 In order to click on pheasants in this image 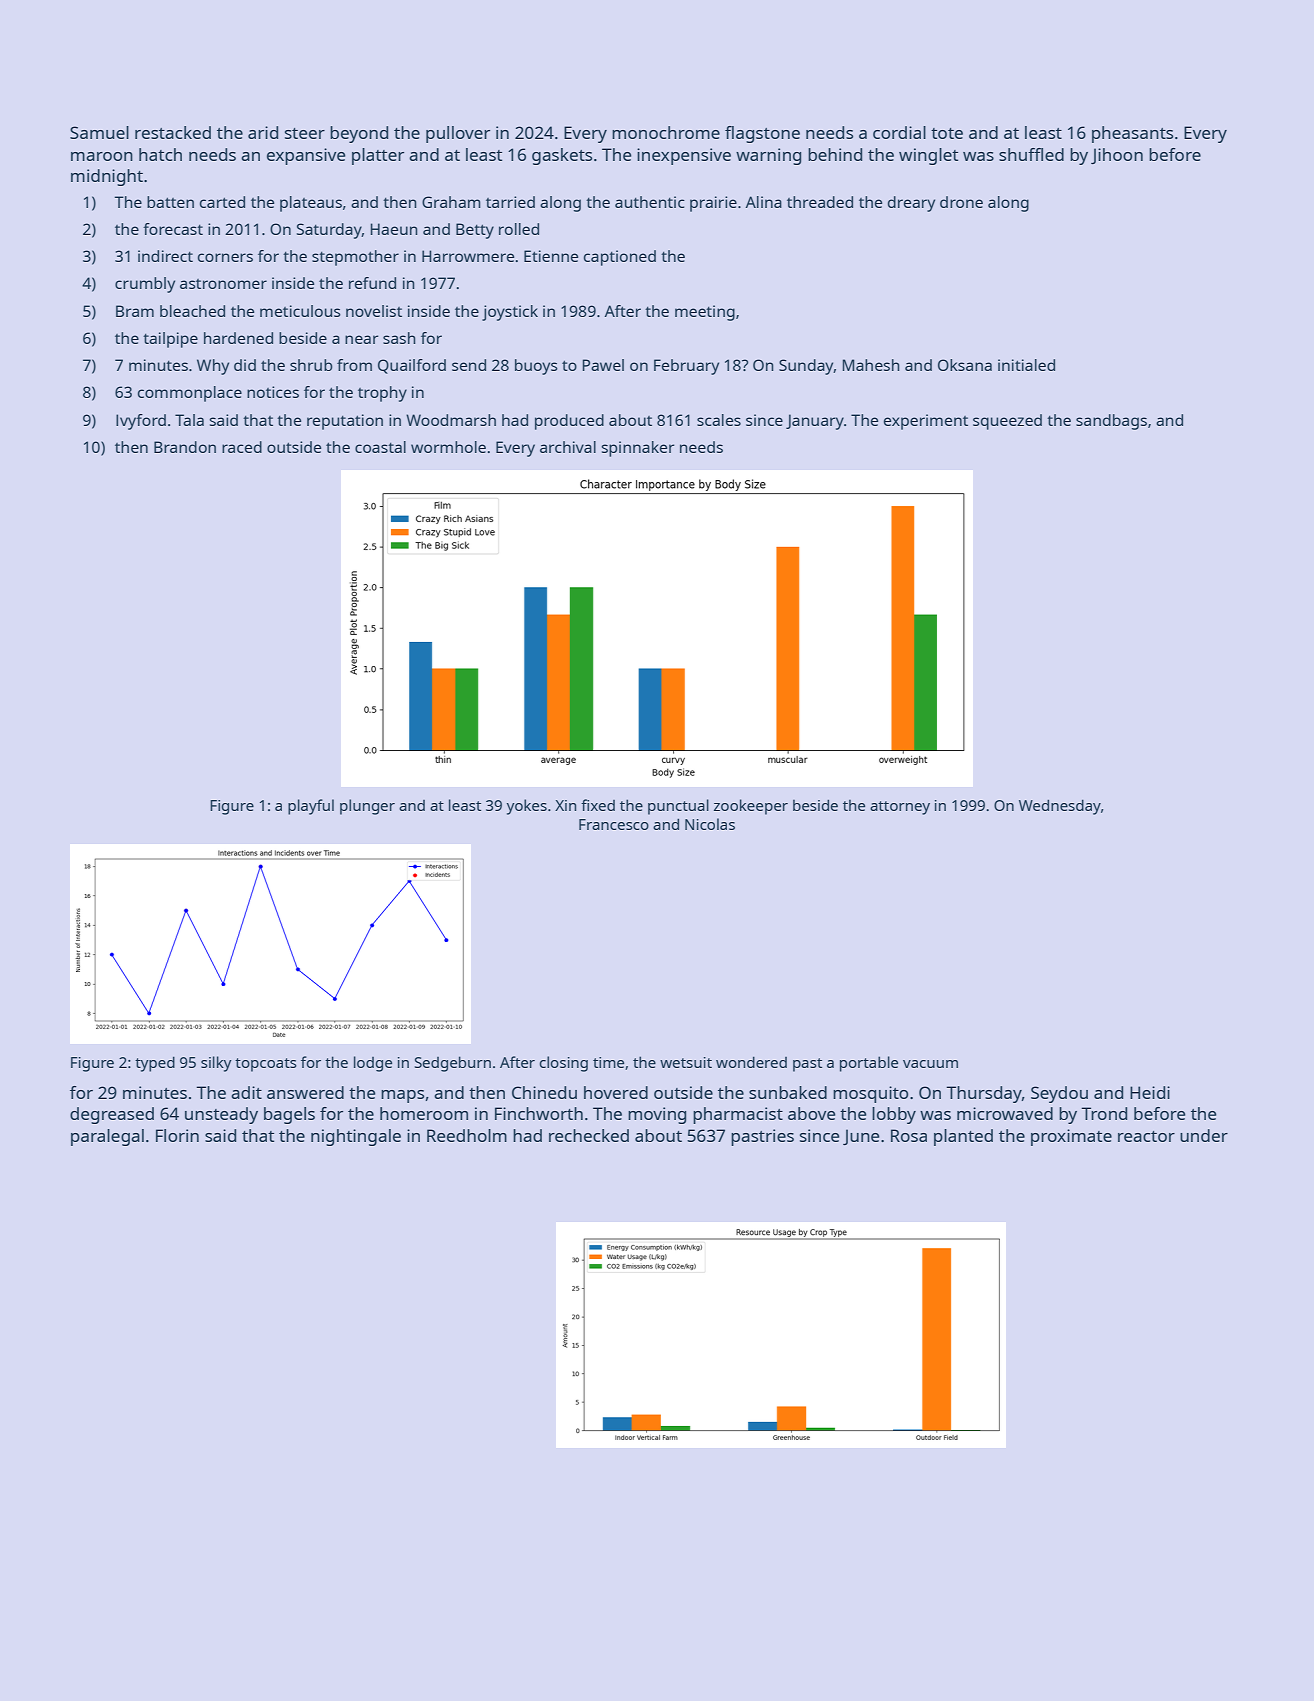, I will do `click(1132, 134)`.
